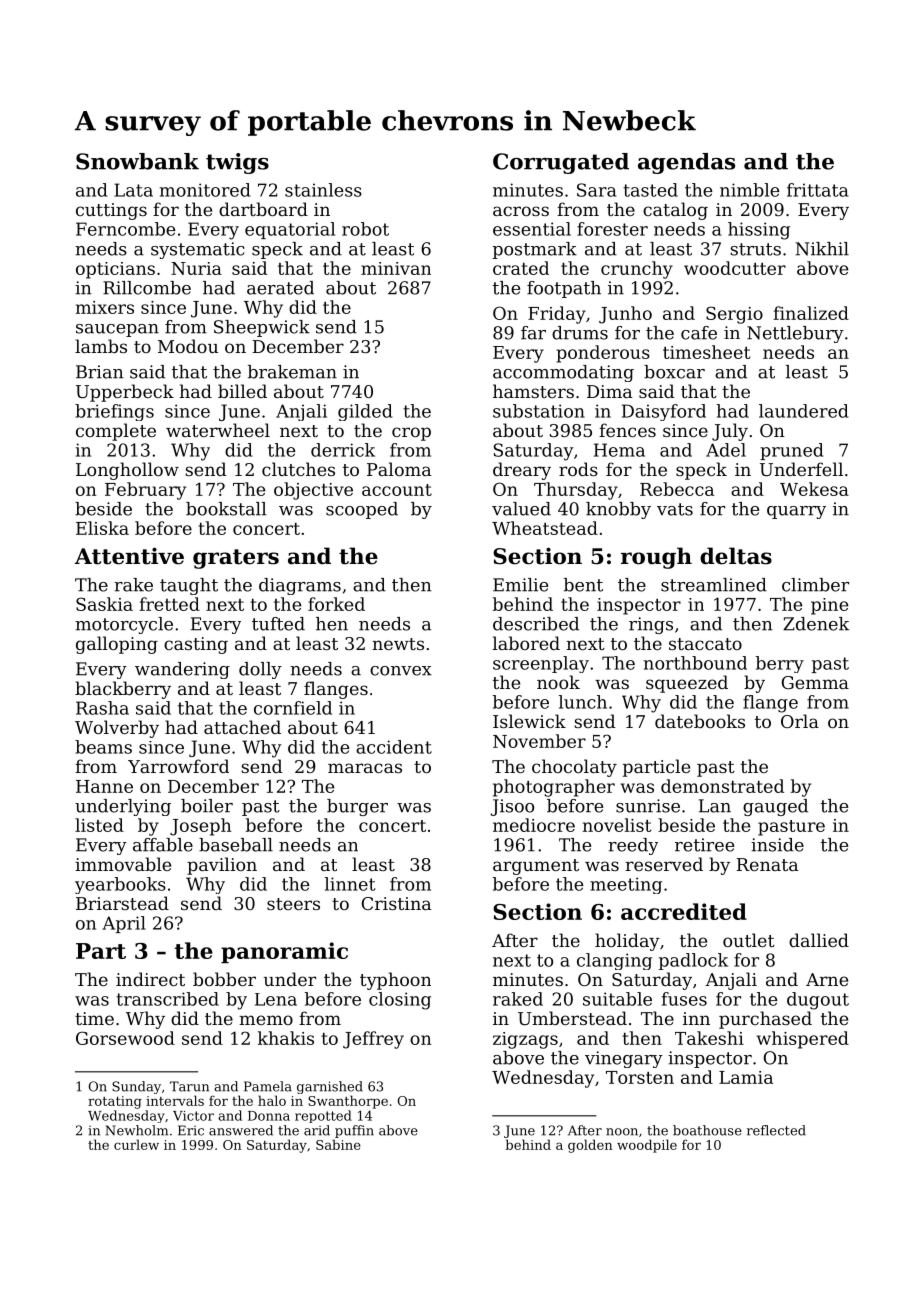 Image resolution: width=924 pixels, height=1311 pixels. What do you see at coordinates (323, 190) in the screenshot?
I see `stainless` at bounding box center [323, 190].
